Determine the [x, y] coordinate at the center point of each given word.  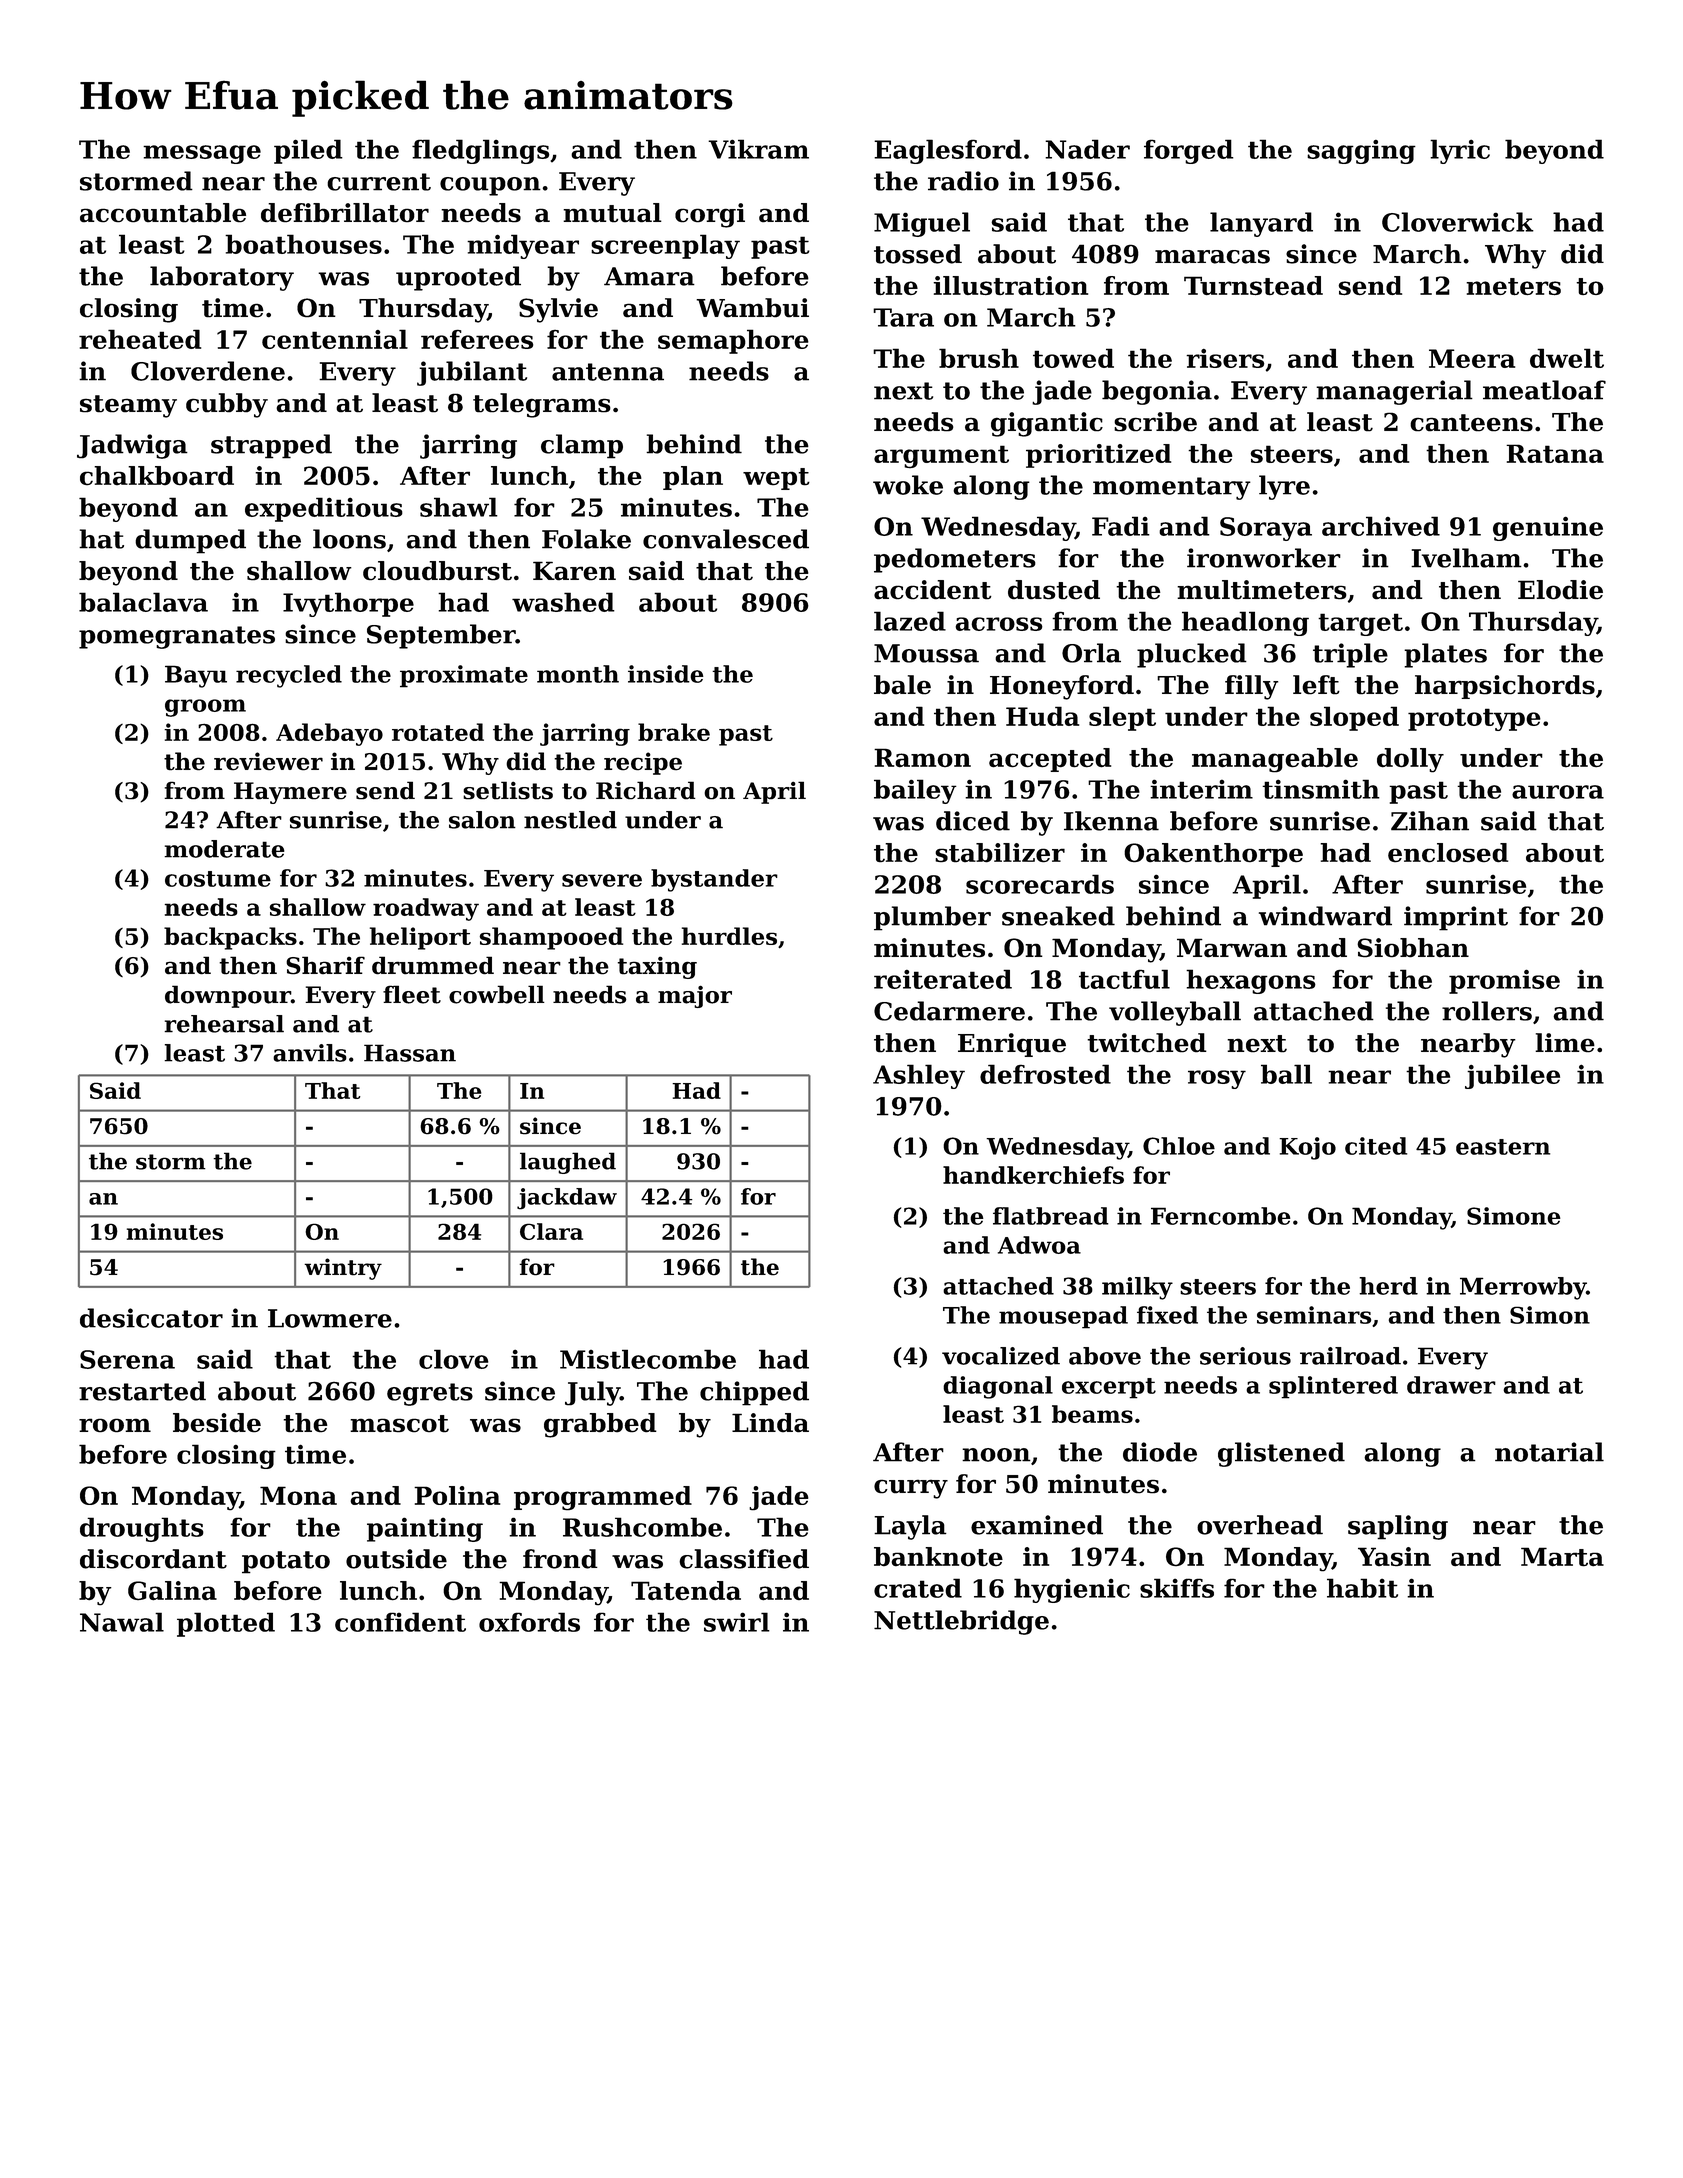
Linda [770, 1423]
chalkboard [157, 476]
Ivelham [1466, 558]
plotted [226, 1624]
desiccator [151, 1318]
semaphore [733, 341]
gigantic [1047, 424]
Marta [1562, 1557]
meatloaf [1544, 390]
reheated [140, 339]
